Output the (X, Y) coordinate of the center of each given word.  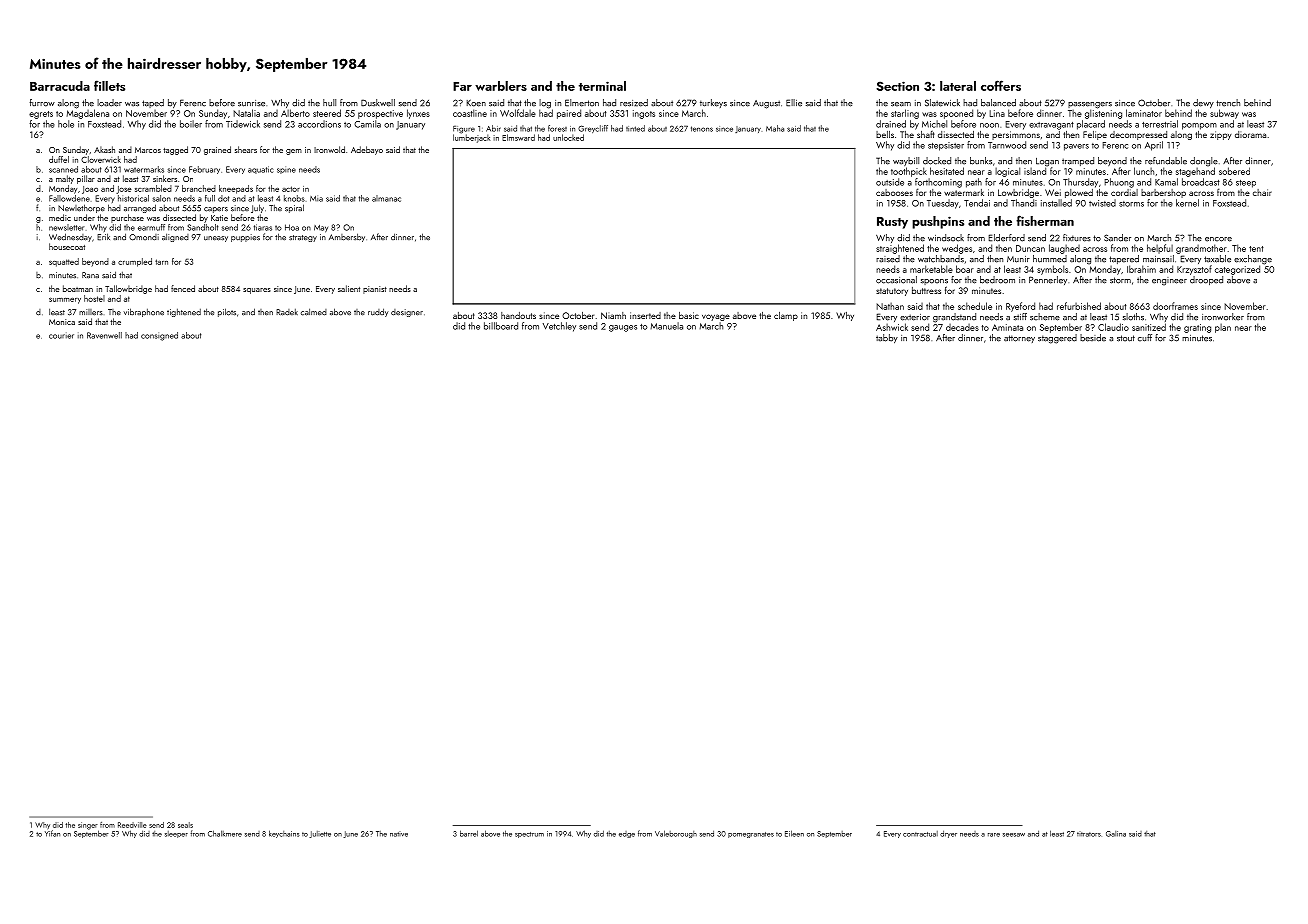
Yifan (52, 833)
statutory (892, 292)
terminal (602, 86)
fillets (109, 85)
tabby (887, 338)
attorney (1019, 339)
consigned (159, 336)
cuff (1145, 338)
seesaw (1014, 835)
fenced (183, 288)
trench (1228, 103)
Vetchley (559, 327)
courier (61, 335)
